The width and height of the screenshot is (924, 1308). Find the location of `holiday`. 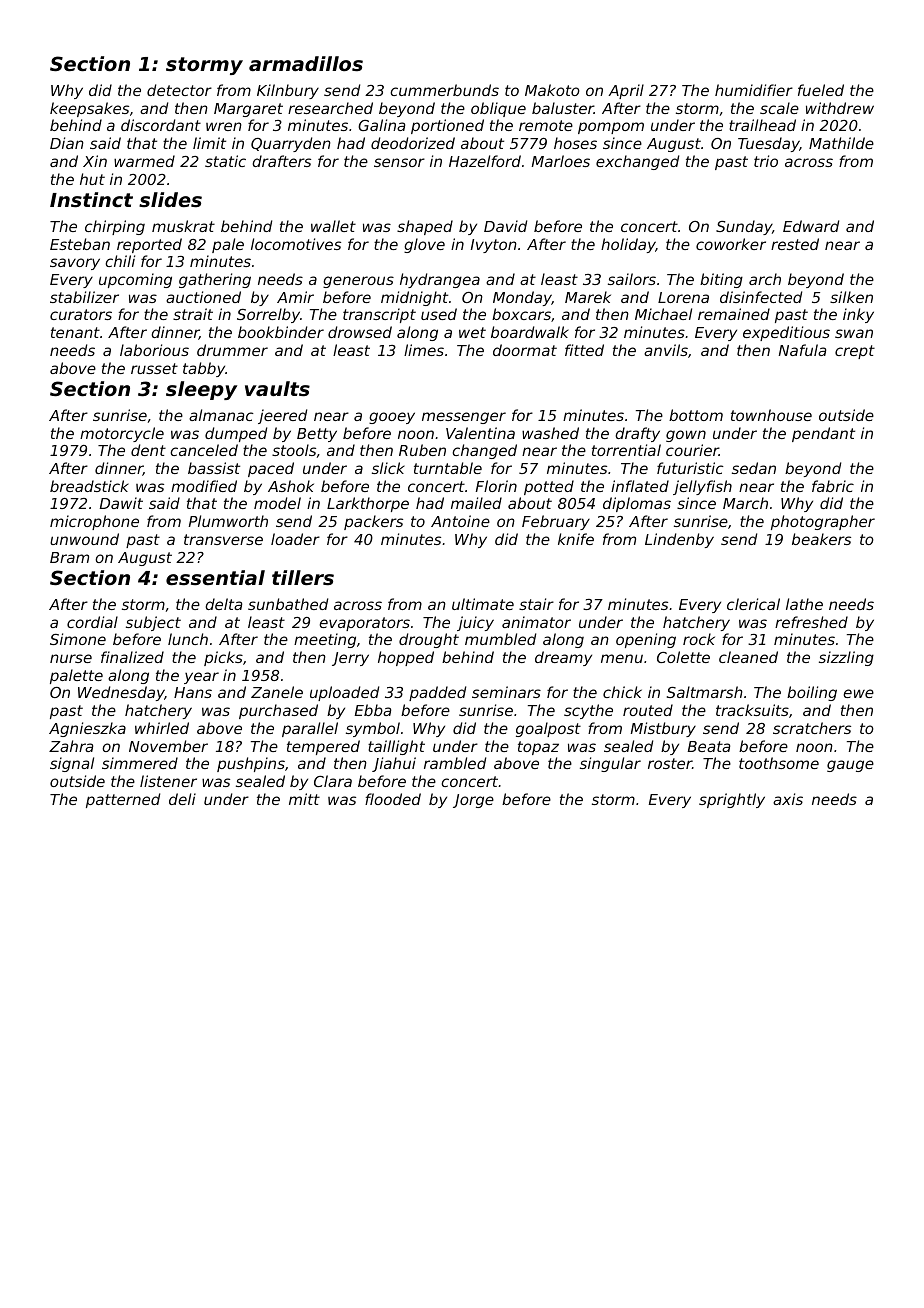

holiday is located at coordinates (628, 245).
